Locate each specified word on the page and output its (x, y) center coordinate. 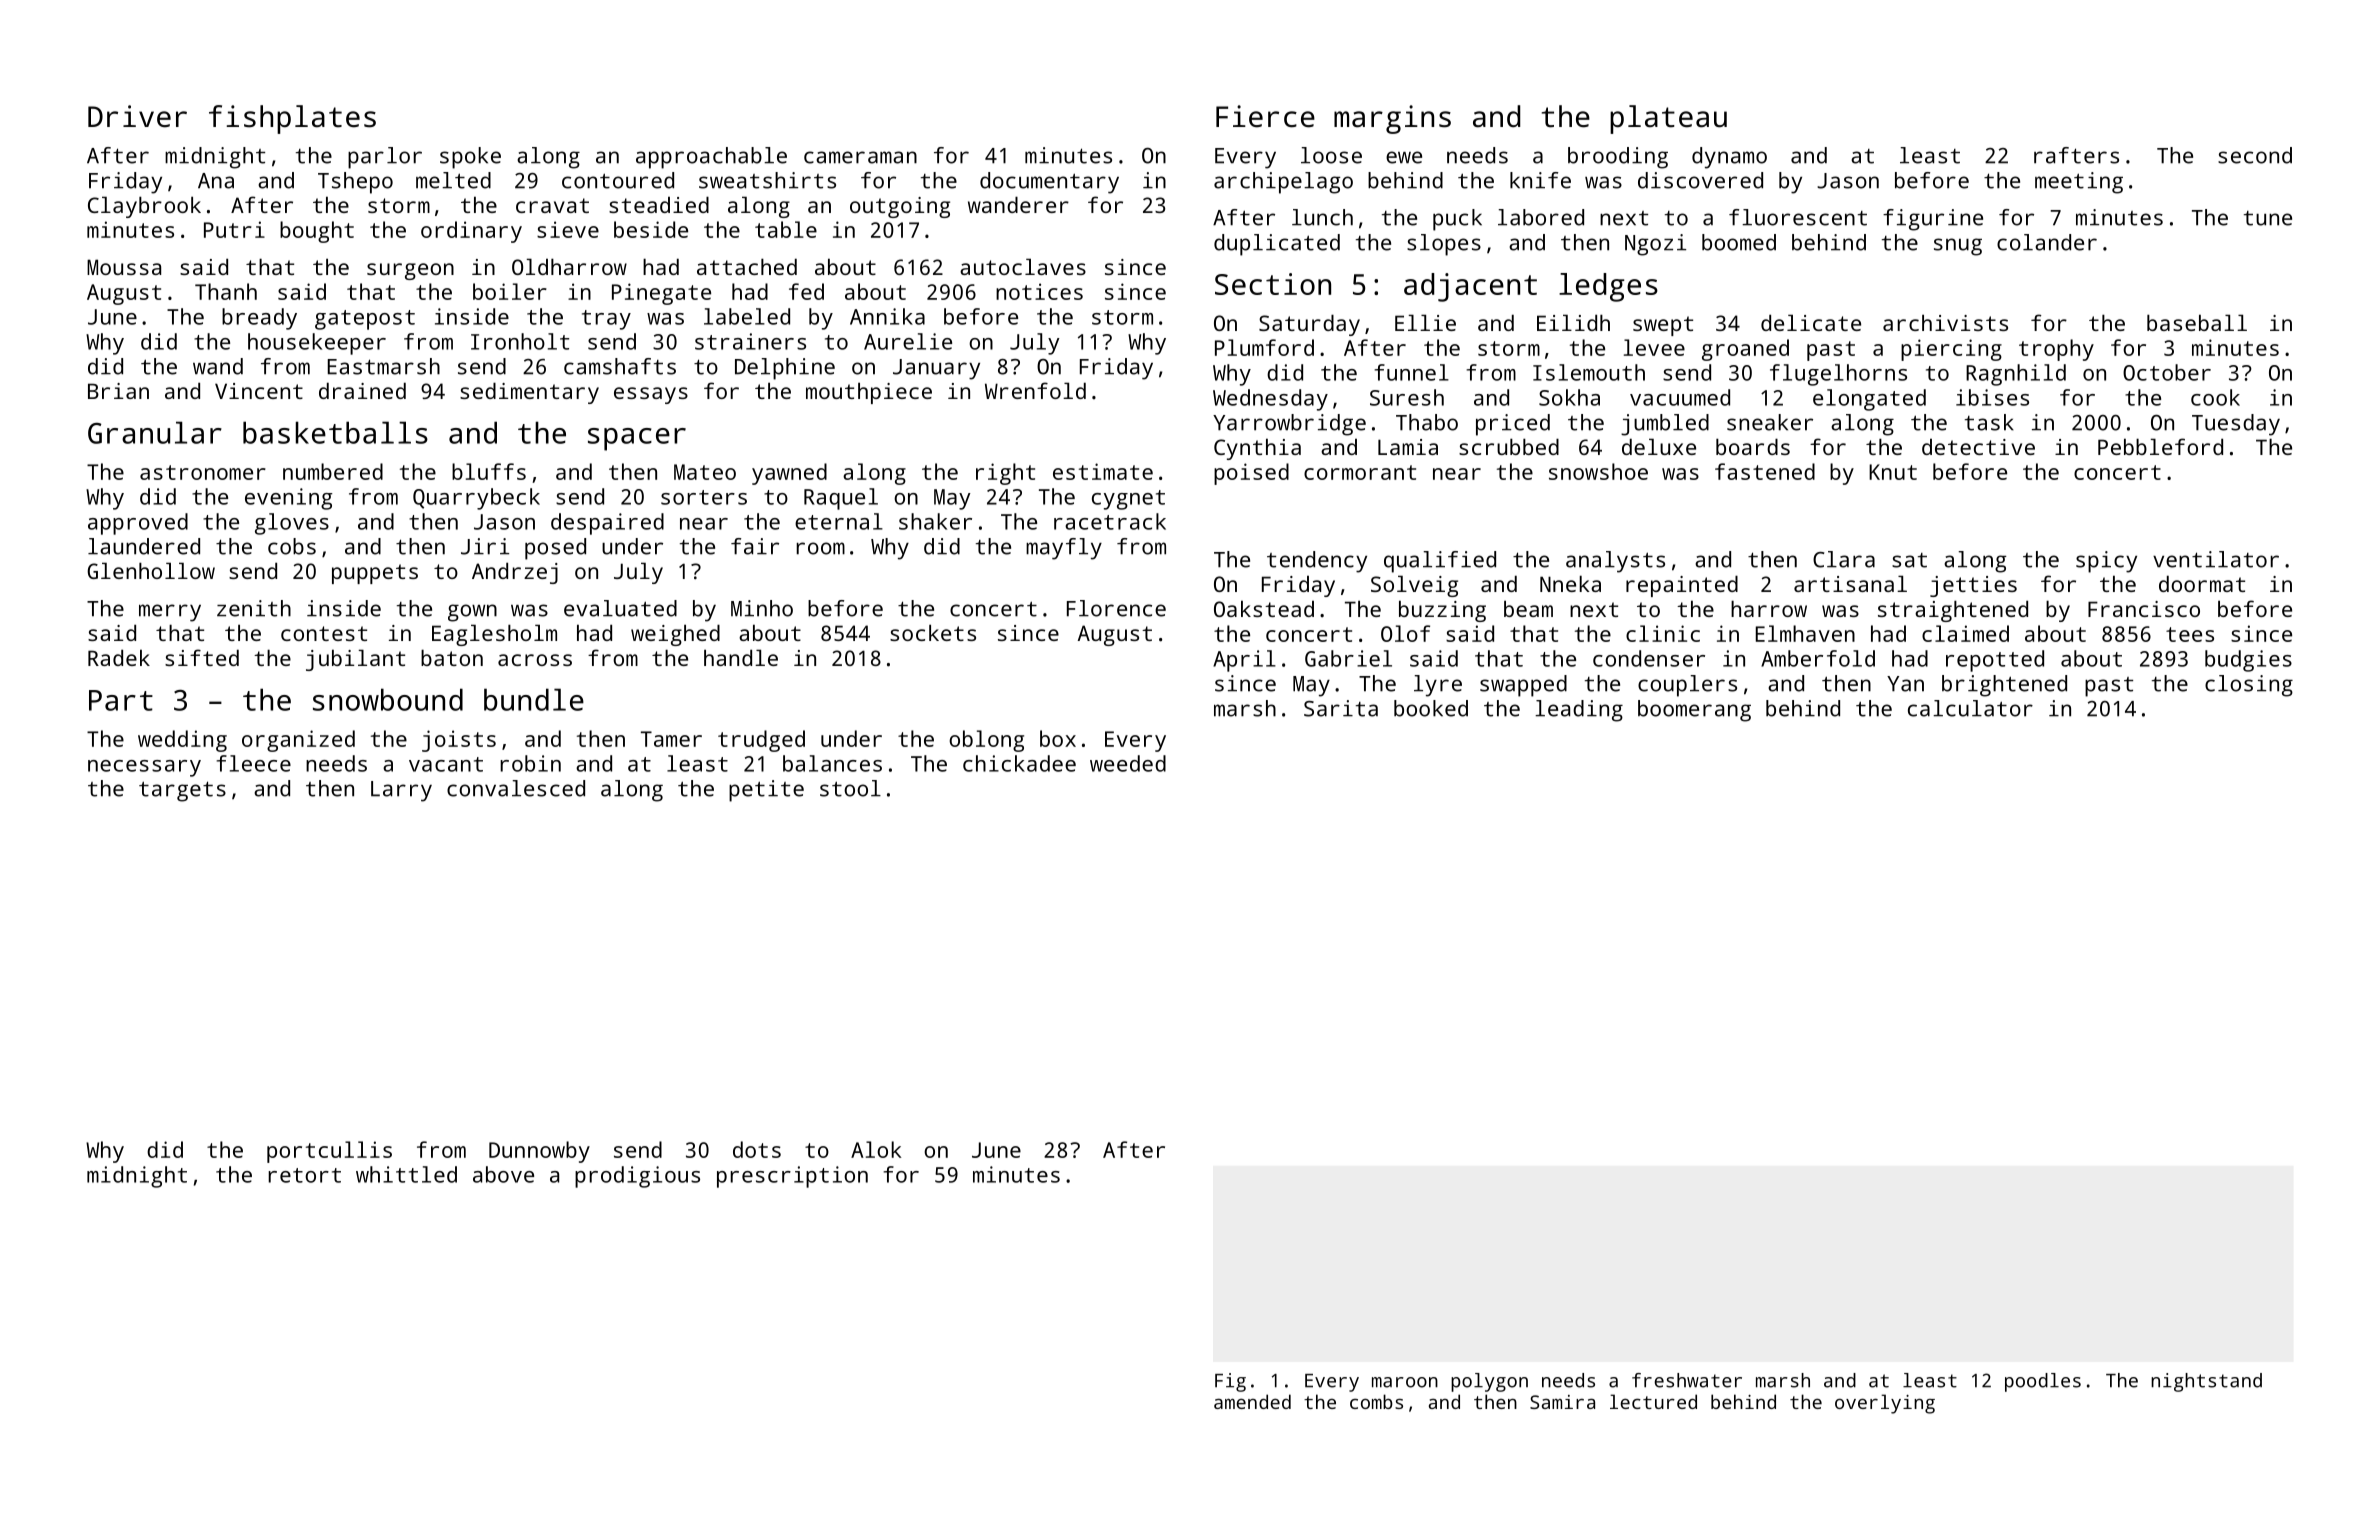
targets (182, 791)
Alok (876, 1149)
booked (1431, 708)
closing (2249, 686)
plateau (1668, 119)
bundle (534, 699)
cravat (552, 205)
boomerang (1694, 711)
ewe (1404, 157)
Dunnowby (539, 1152)
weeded (1128, 763)
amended (1252, 1401)
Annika (887, 316)
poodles (2043, 1382)
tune (2268, 218)
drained (362, 390)
